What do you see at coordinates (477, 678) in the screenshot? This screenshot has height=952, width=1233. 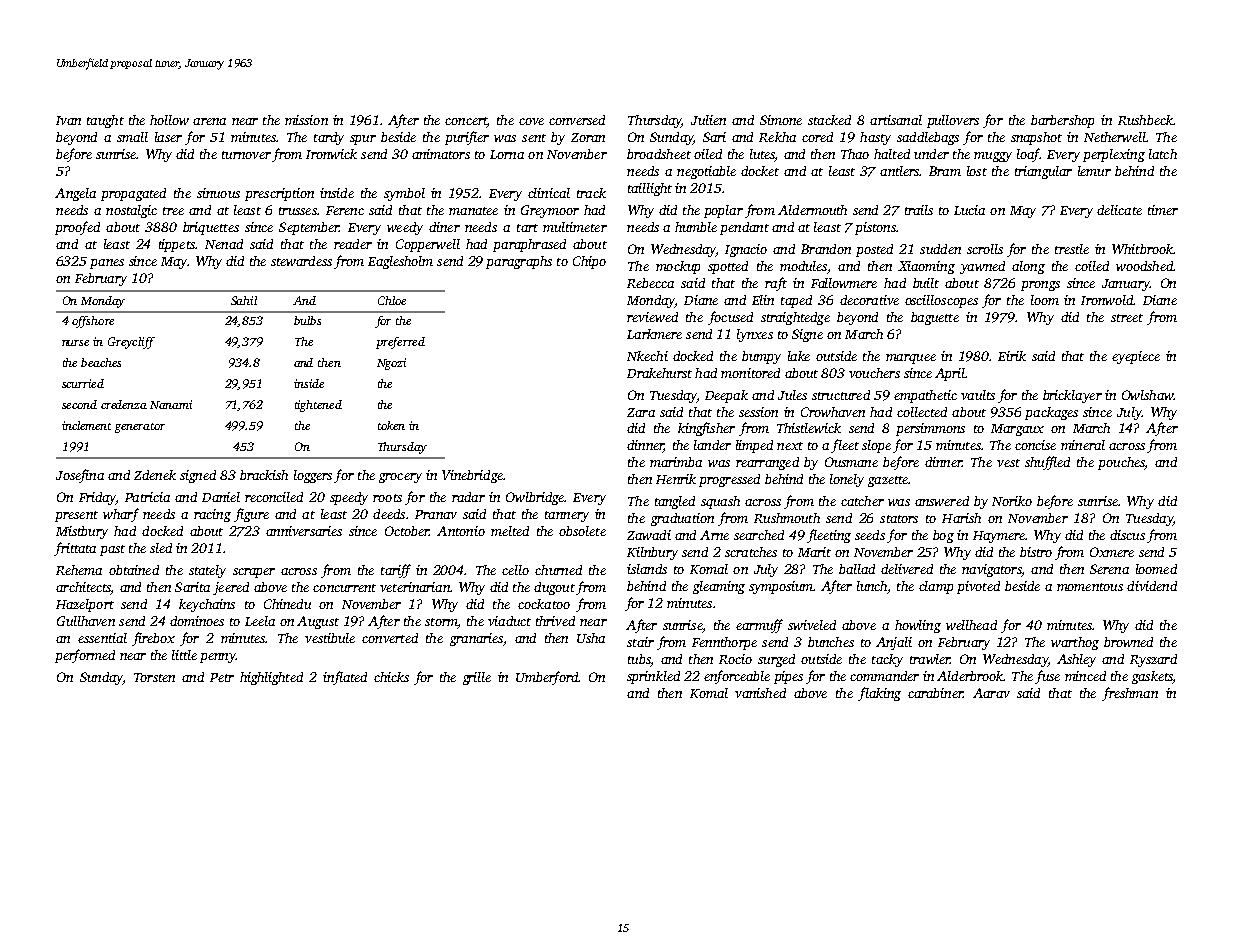 I see `grille` at bounding box center [477, 678].
